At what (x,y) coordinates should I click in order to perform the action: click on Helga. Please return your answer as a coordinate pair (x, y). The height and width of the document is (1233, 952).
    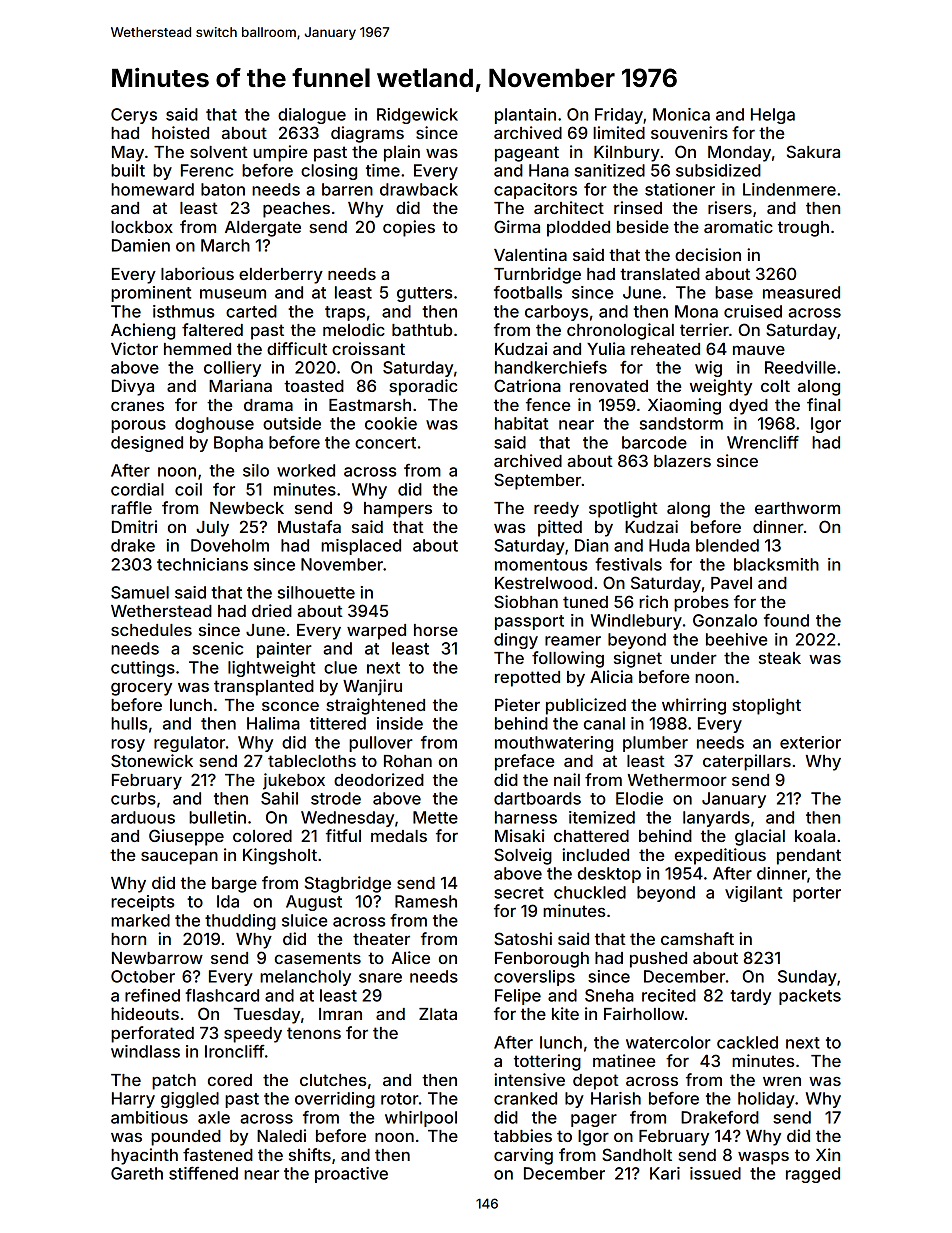
    Looking at the image, I should click on (773, 116).
